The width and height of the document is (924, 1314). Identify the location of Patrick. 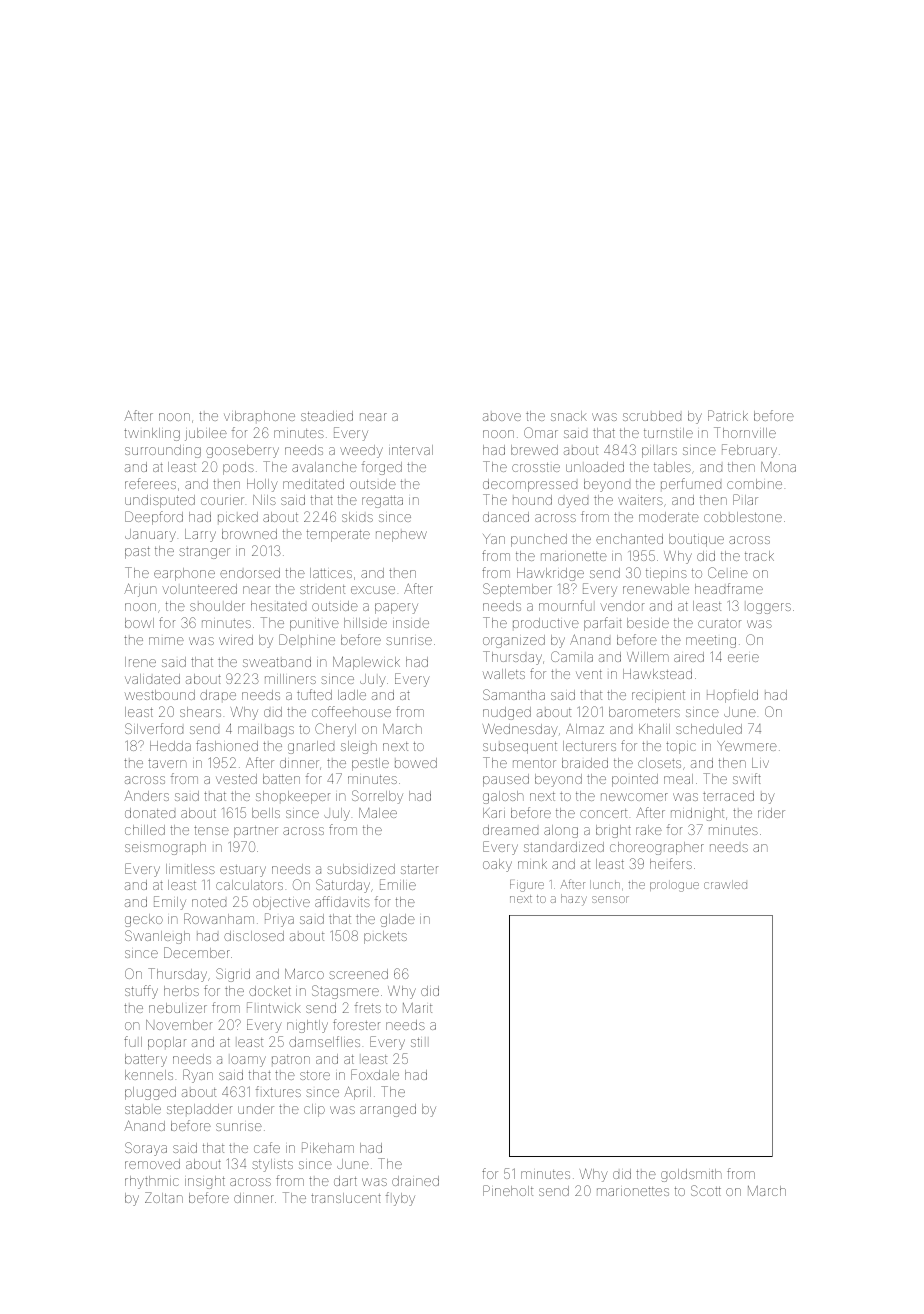
(728, 415).
